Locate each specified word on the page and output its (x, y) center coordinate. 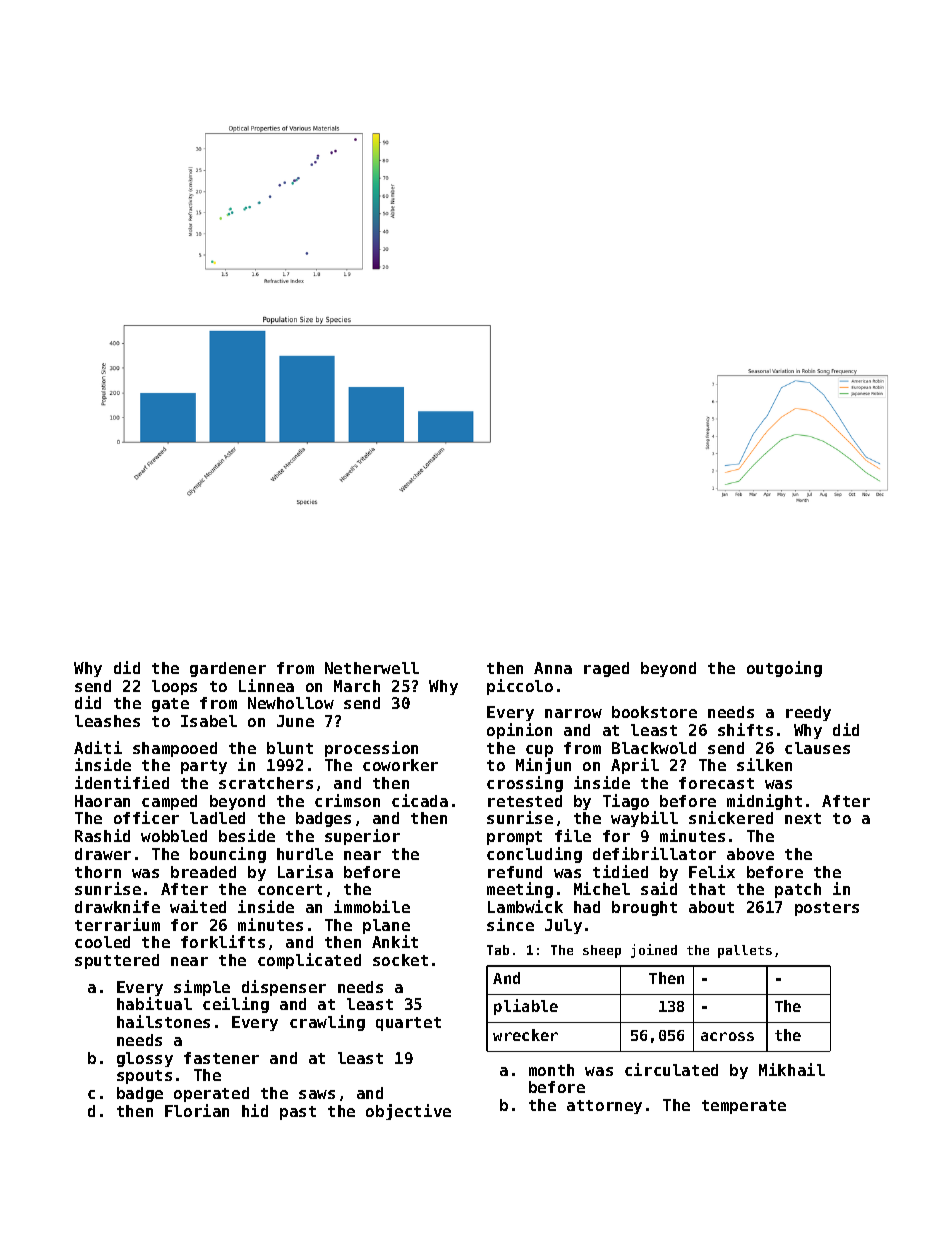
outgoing (784, 669)
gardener (228, 669)
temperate (744, 1107)
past (298, 1113)
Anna (553, 668)
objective (408, 1112)
